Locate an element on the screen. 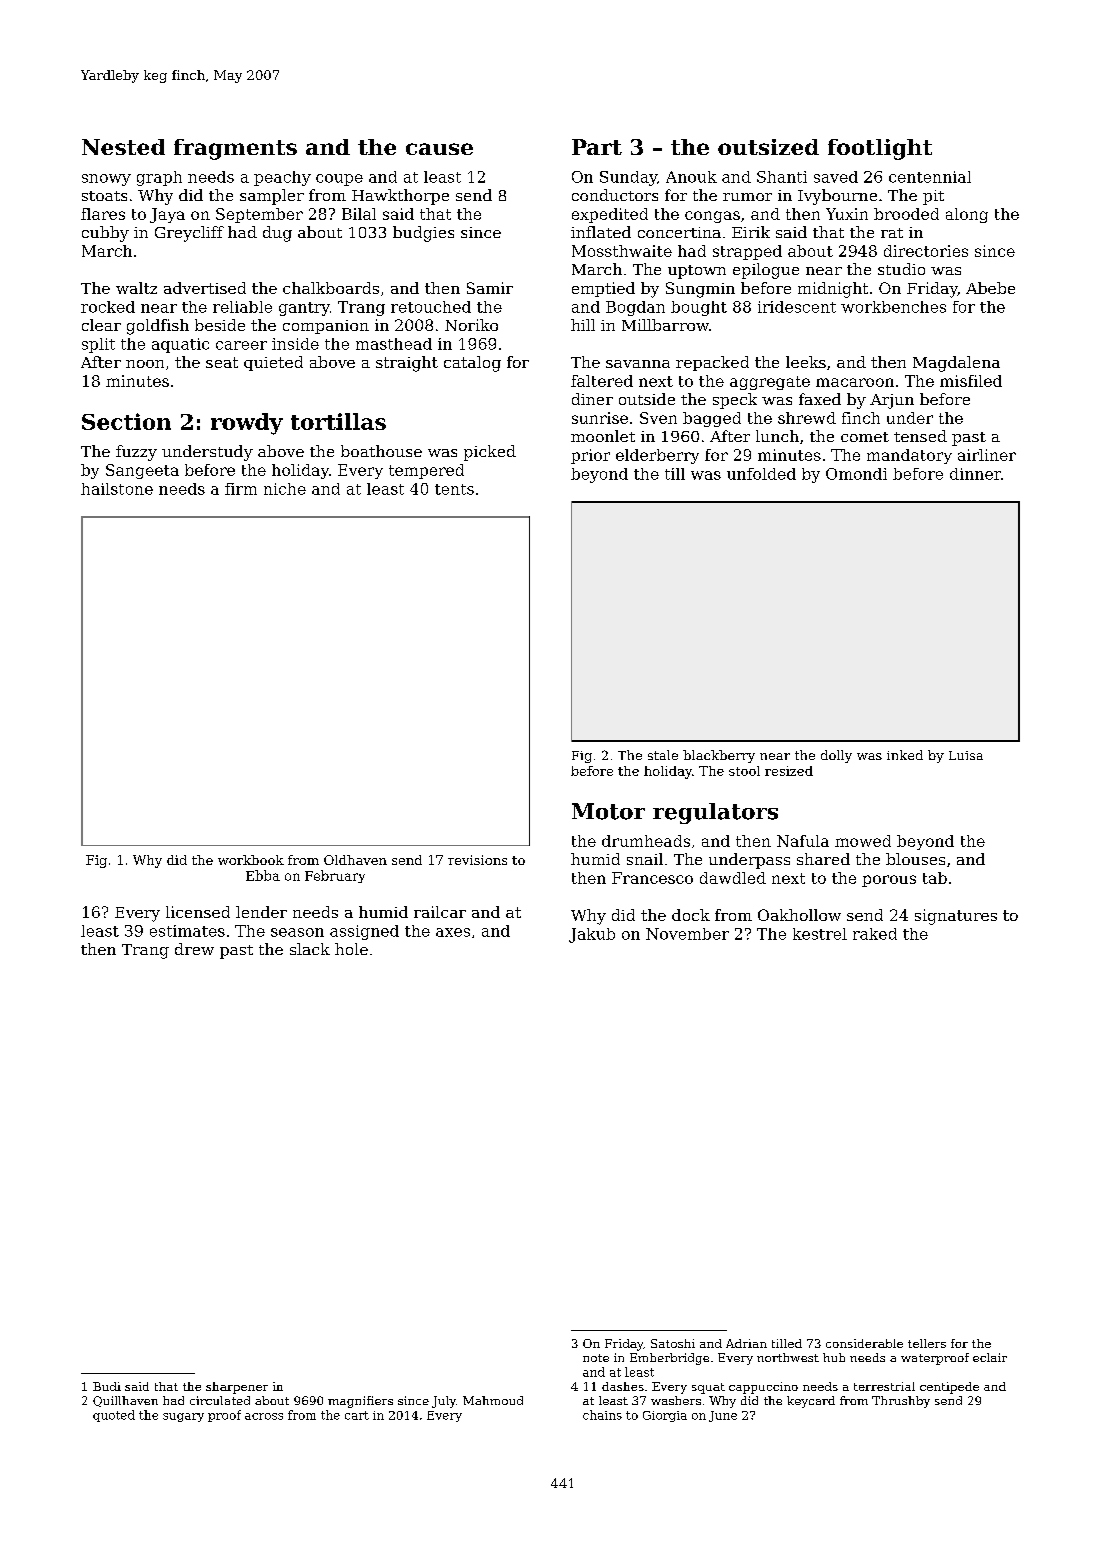 The height and width of the screenshot is (1557, 1101). drew is located at coordinates (194, 949).
